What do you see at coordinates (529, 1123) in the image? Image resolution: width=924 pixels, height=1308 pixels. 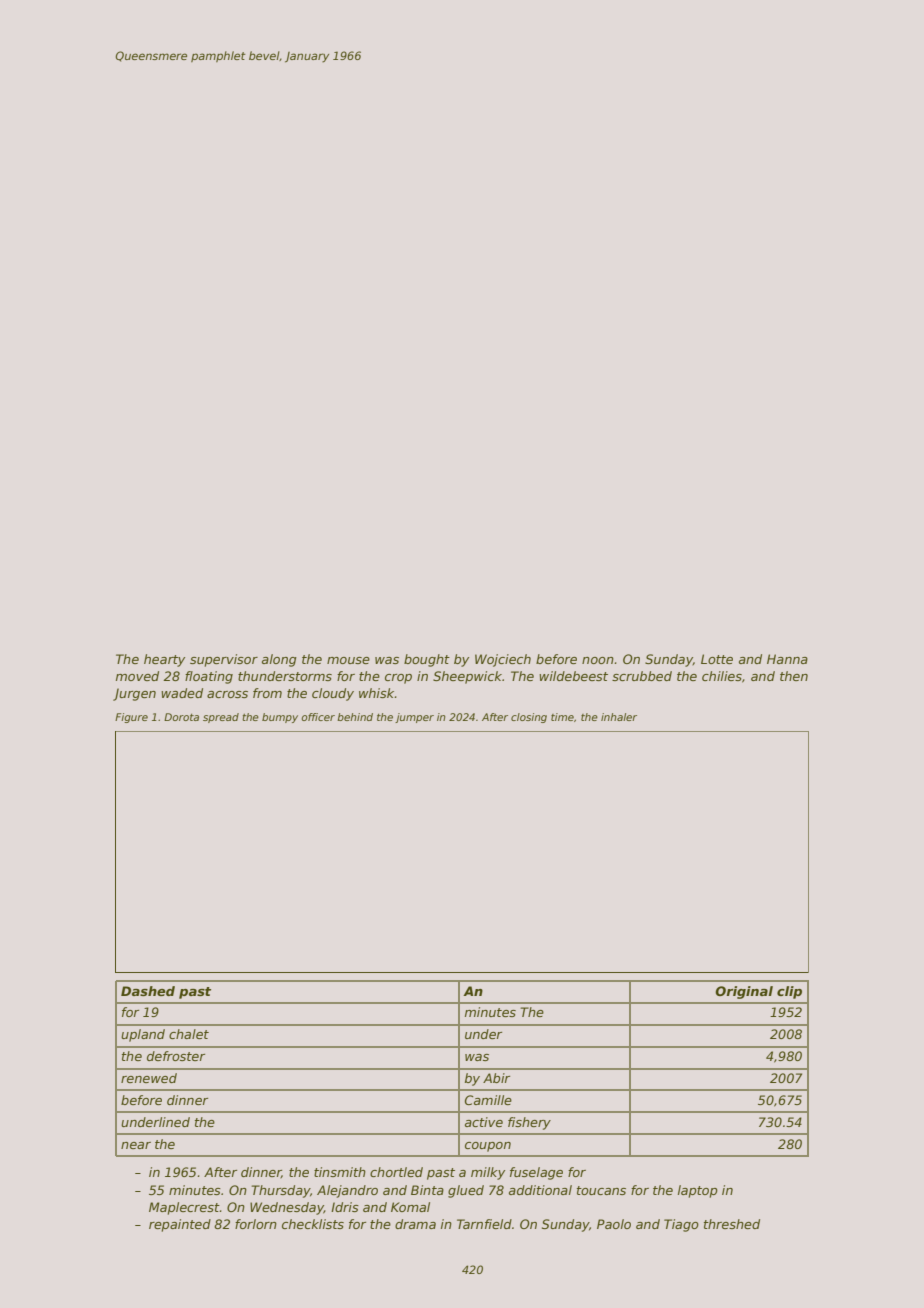 I see `fishery` at bounding box center [529, 1123].
